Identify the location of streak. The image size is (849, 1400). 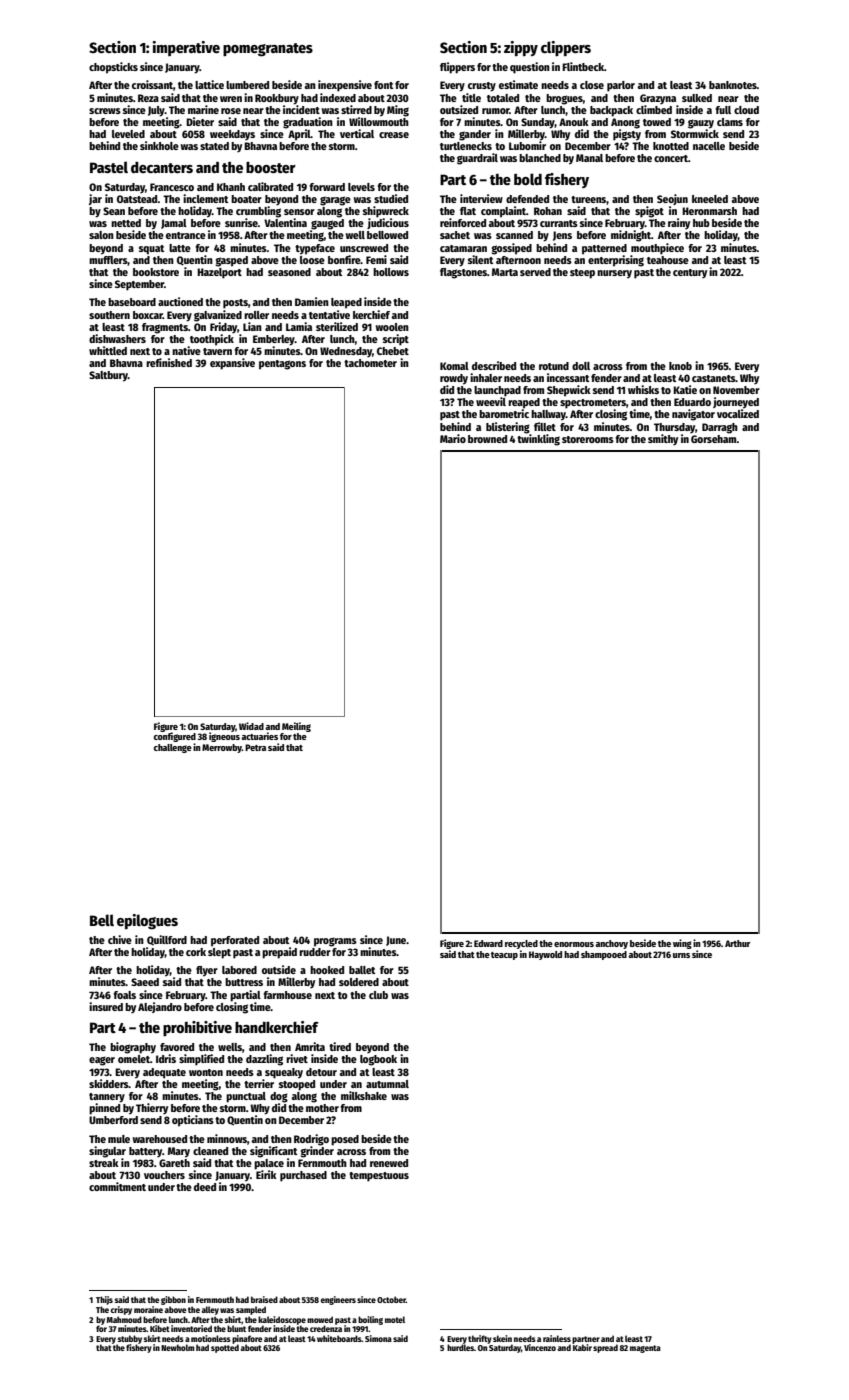
(104, 1163).
